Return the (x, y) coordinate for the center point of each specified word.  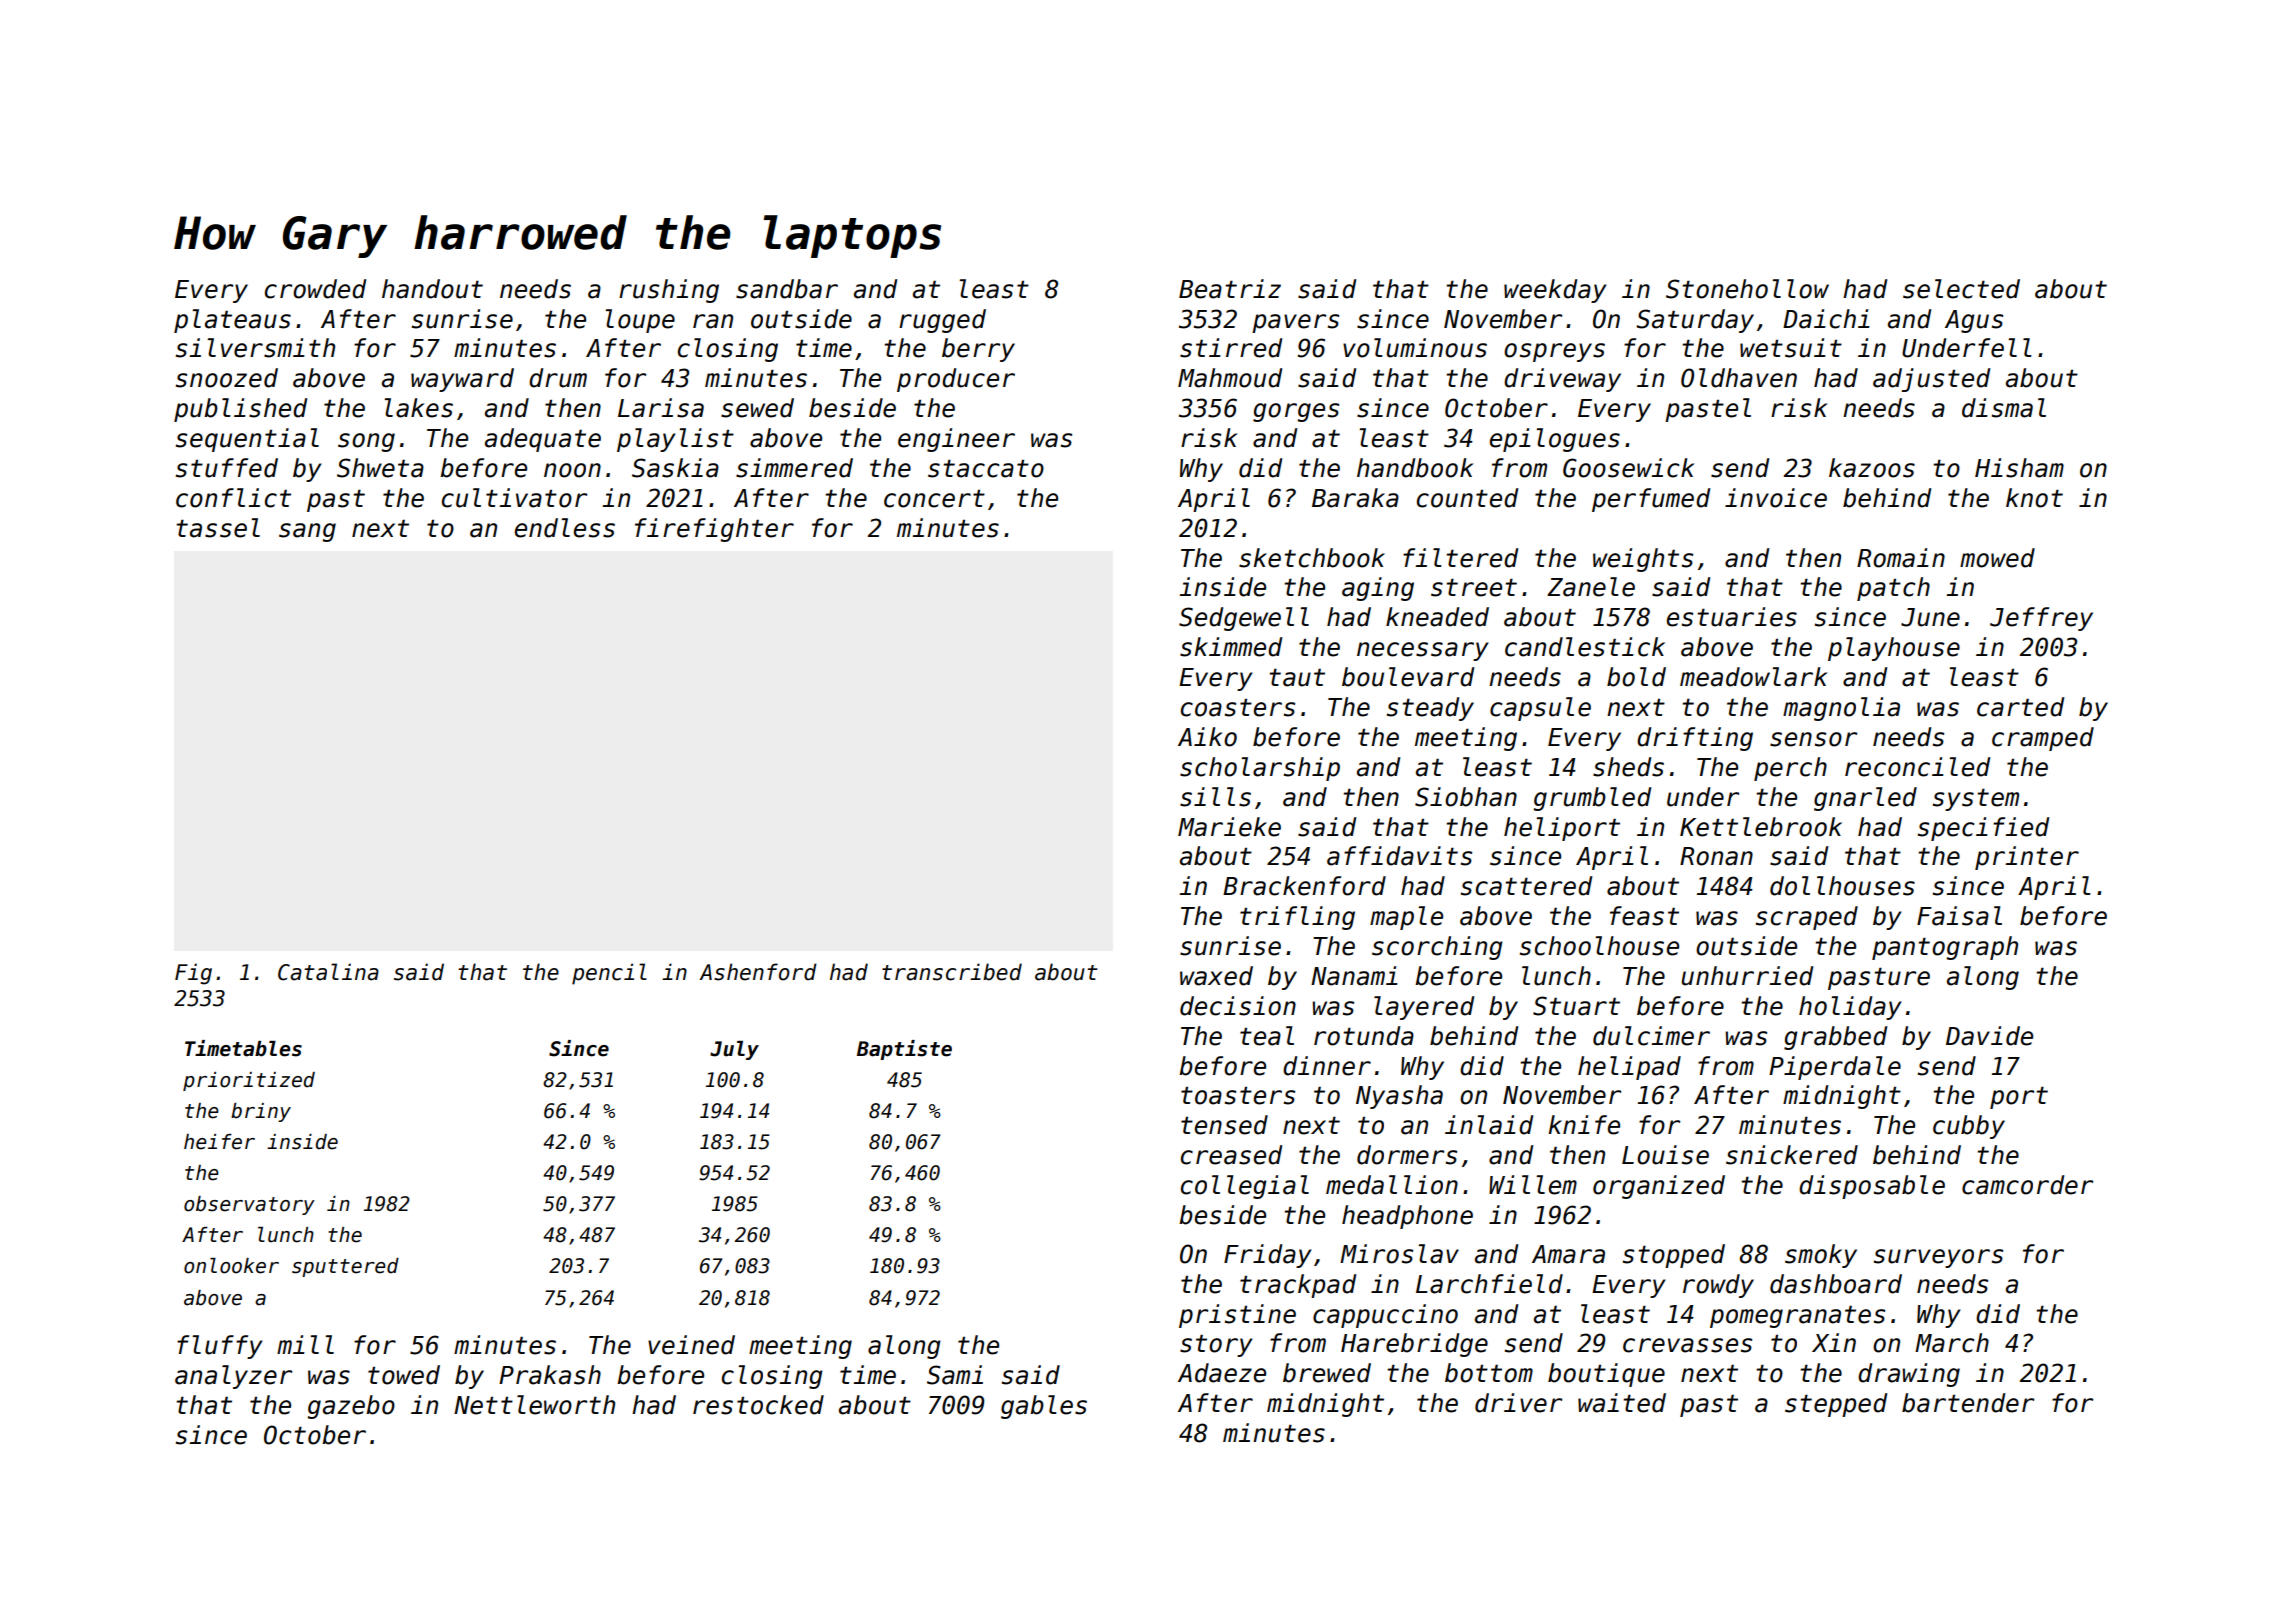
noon (572, 470)
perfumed (1651, 500)
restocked (758, 1405)
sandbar (787, 289)
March (1952, 1343)
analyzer (233, 1377)
